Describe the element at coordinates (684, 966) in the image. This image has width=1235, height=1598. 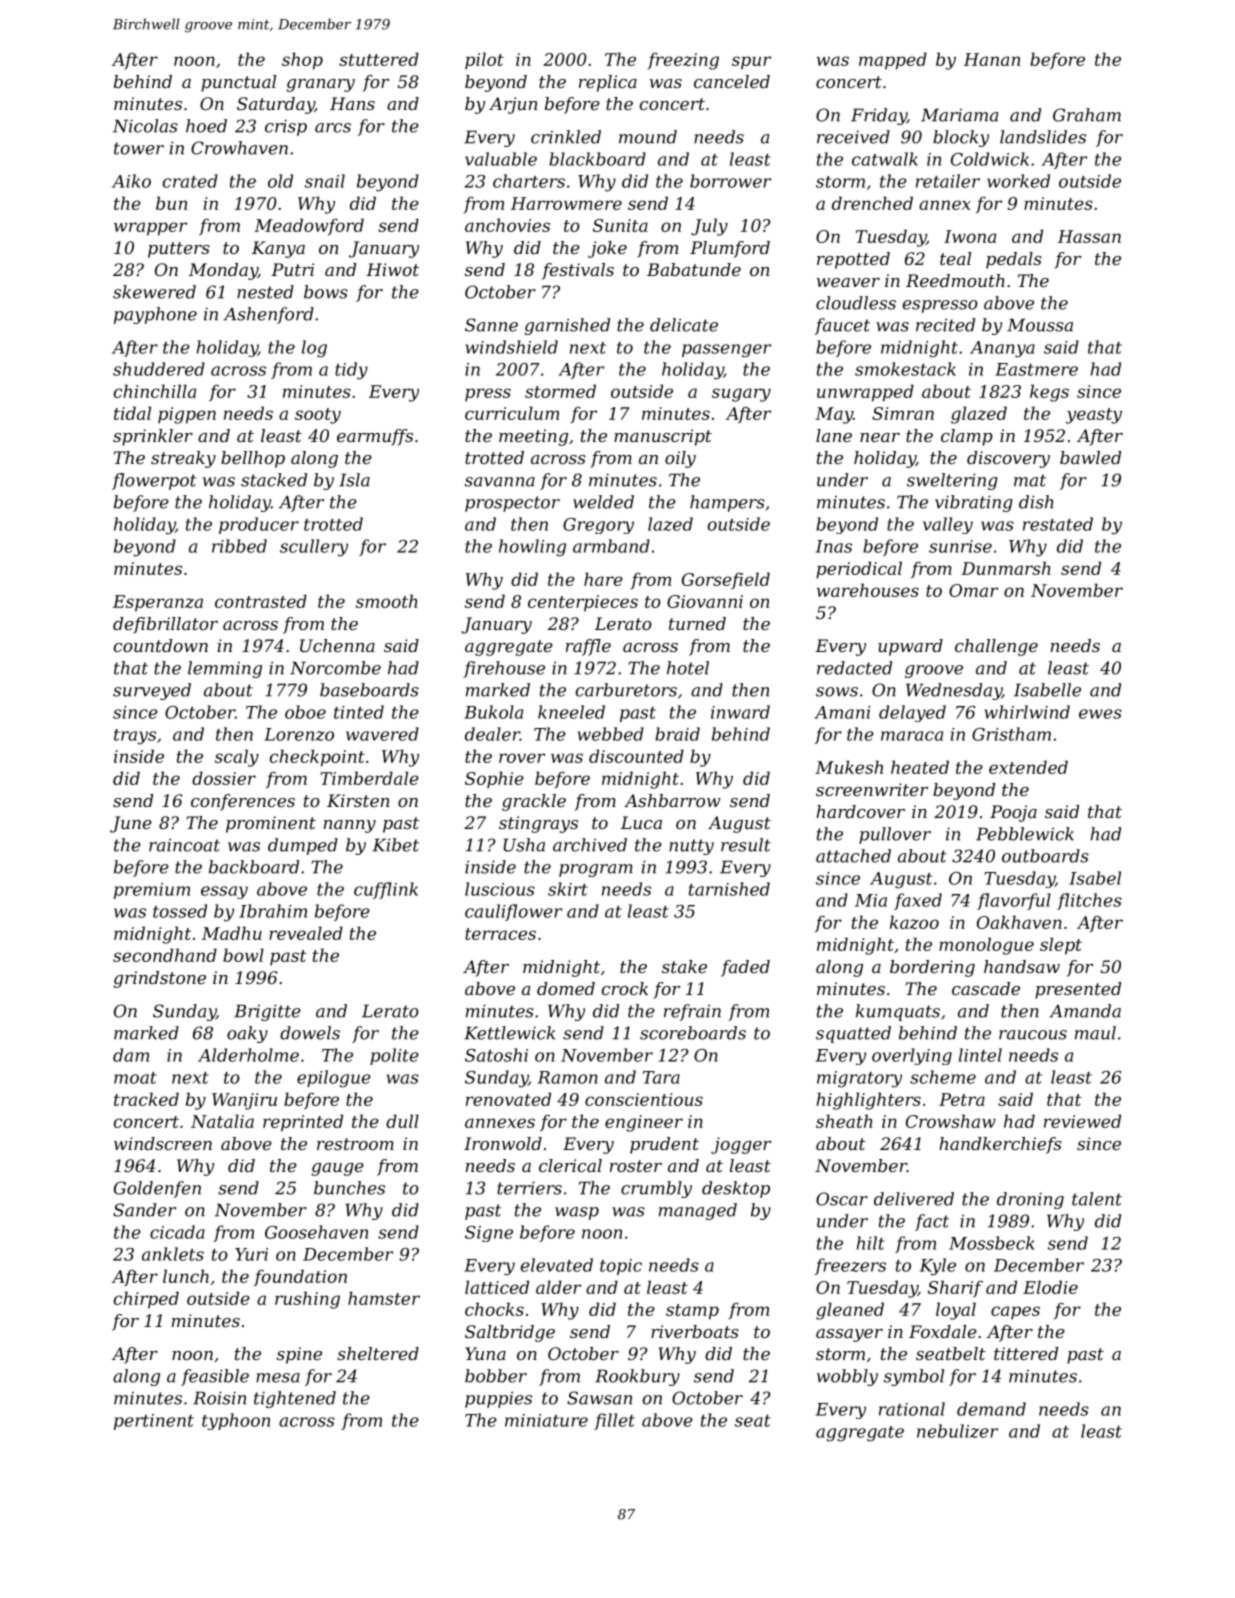
I see `stake` at that location.
